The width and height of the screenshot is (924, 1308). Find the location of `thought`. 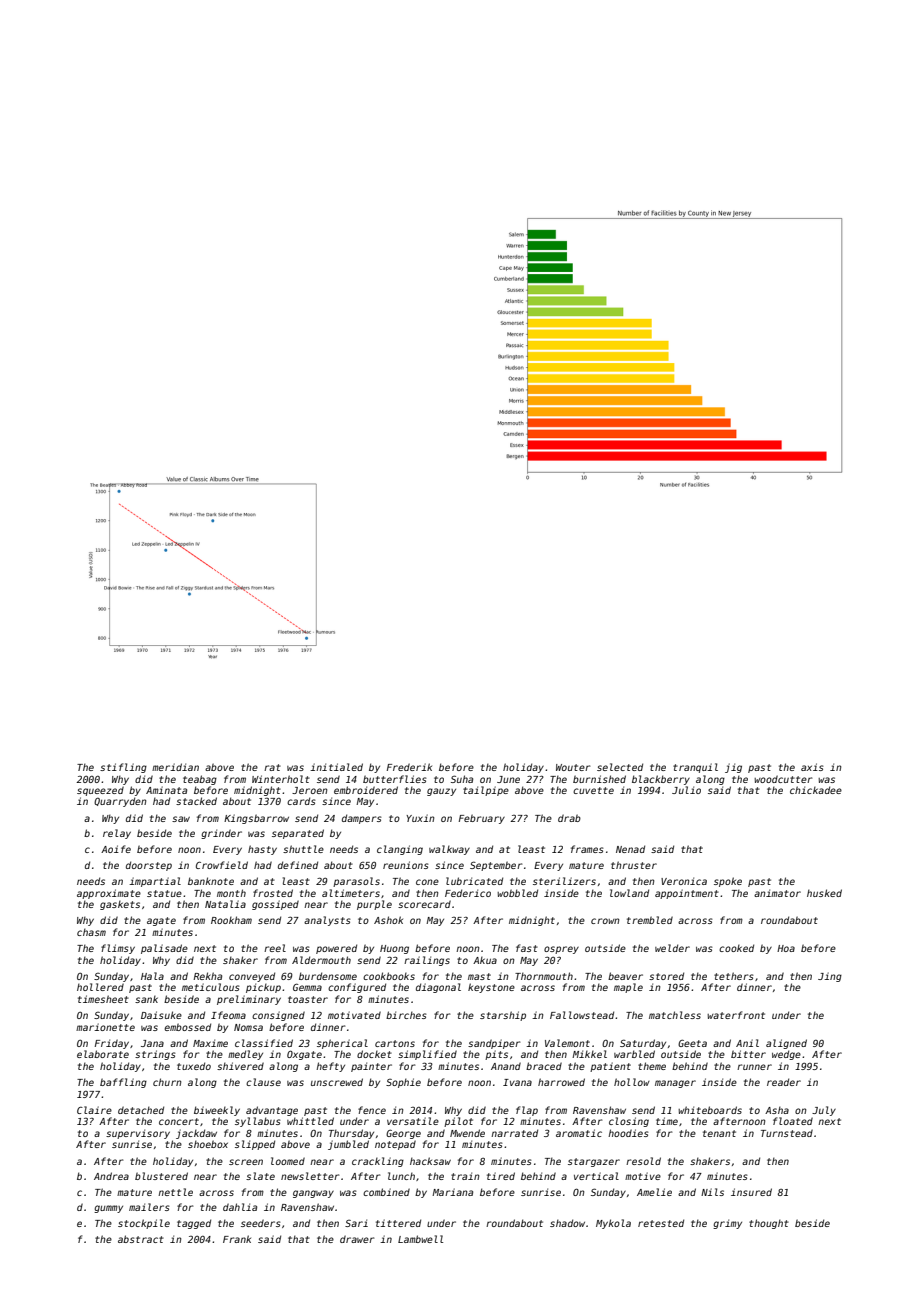

thought is located at coordinates (769, 1224).
